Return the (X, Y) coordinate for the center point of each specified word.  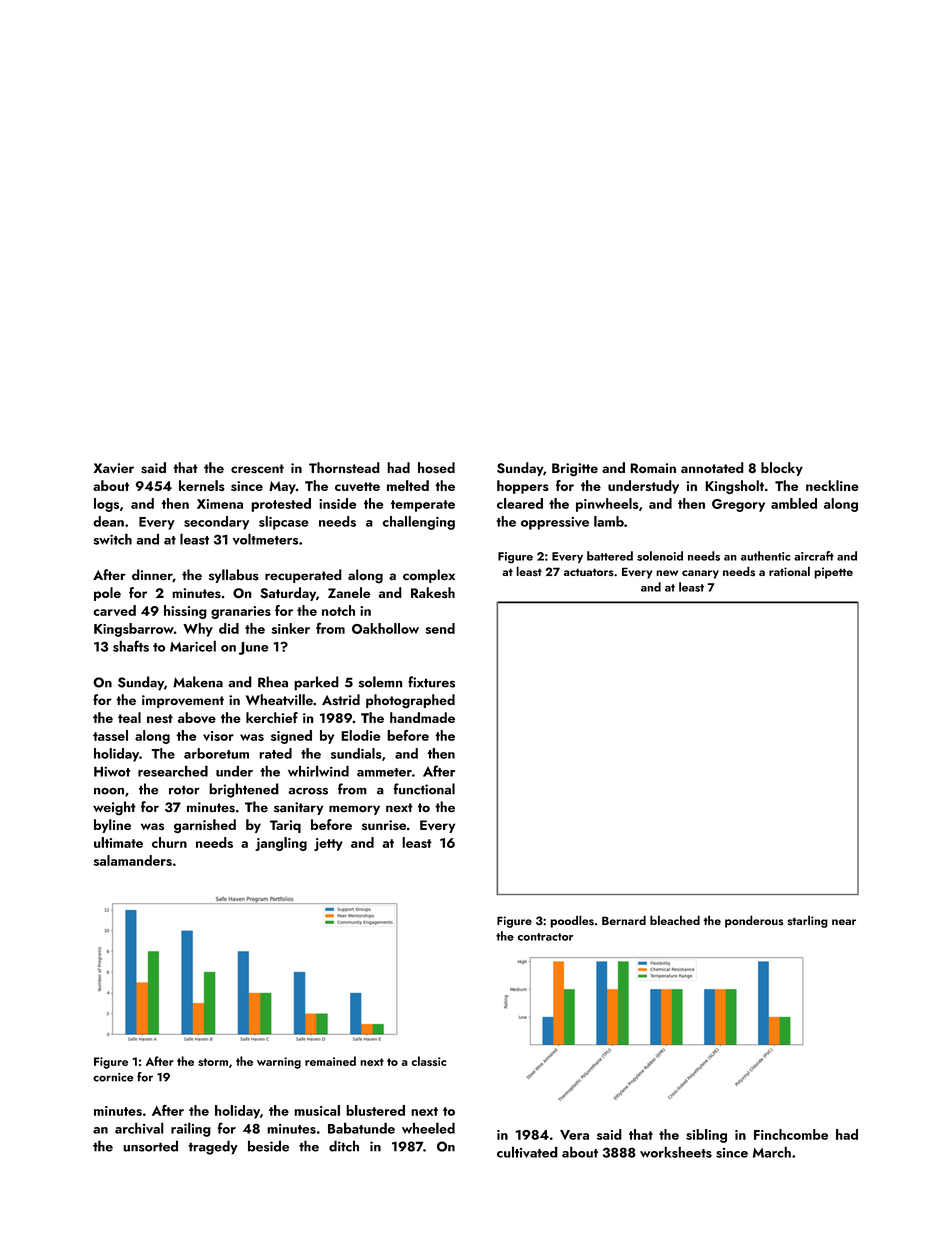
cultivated (527, 1152)
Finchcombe (791, 1134)
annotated (712, 467)
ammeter (384, 772)
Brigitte (575, 469)
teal (129, 717)
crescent (257, 469)
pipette (833, 573)
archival (139, 1128)
